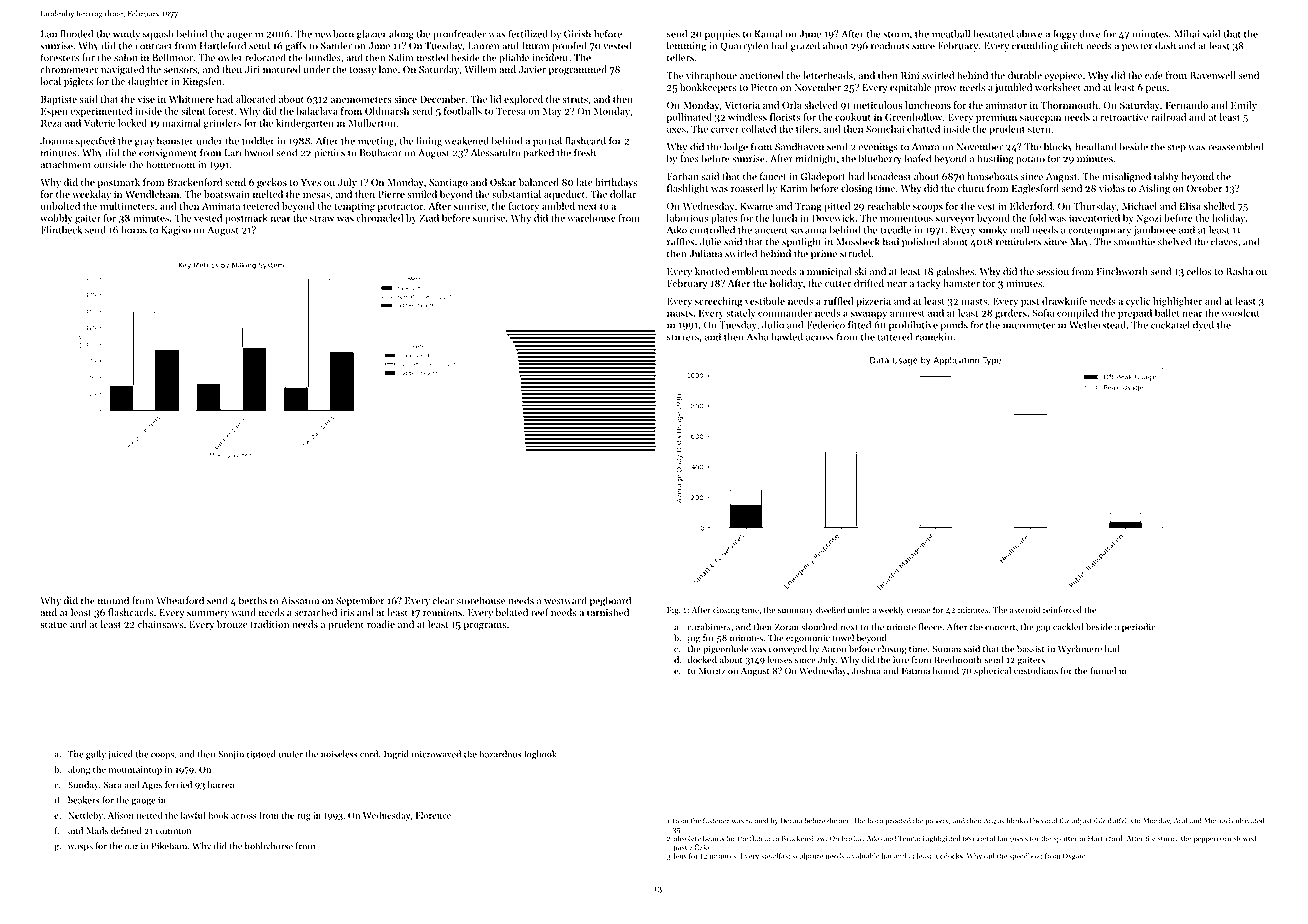 This screenshot has width=1308, height=924. Describe the element at coordinates (376, 142) in the screenshot. I see `meeting` at that location.
